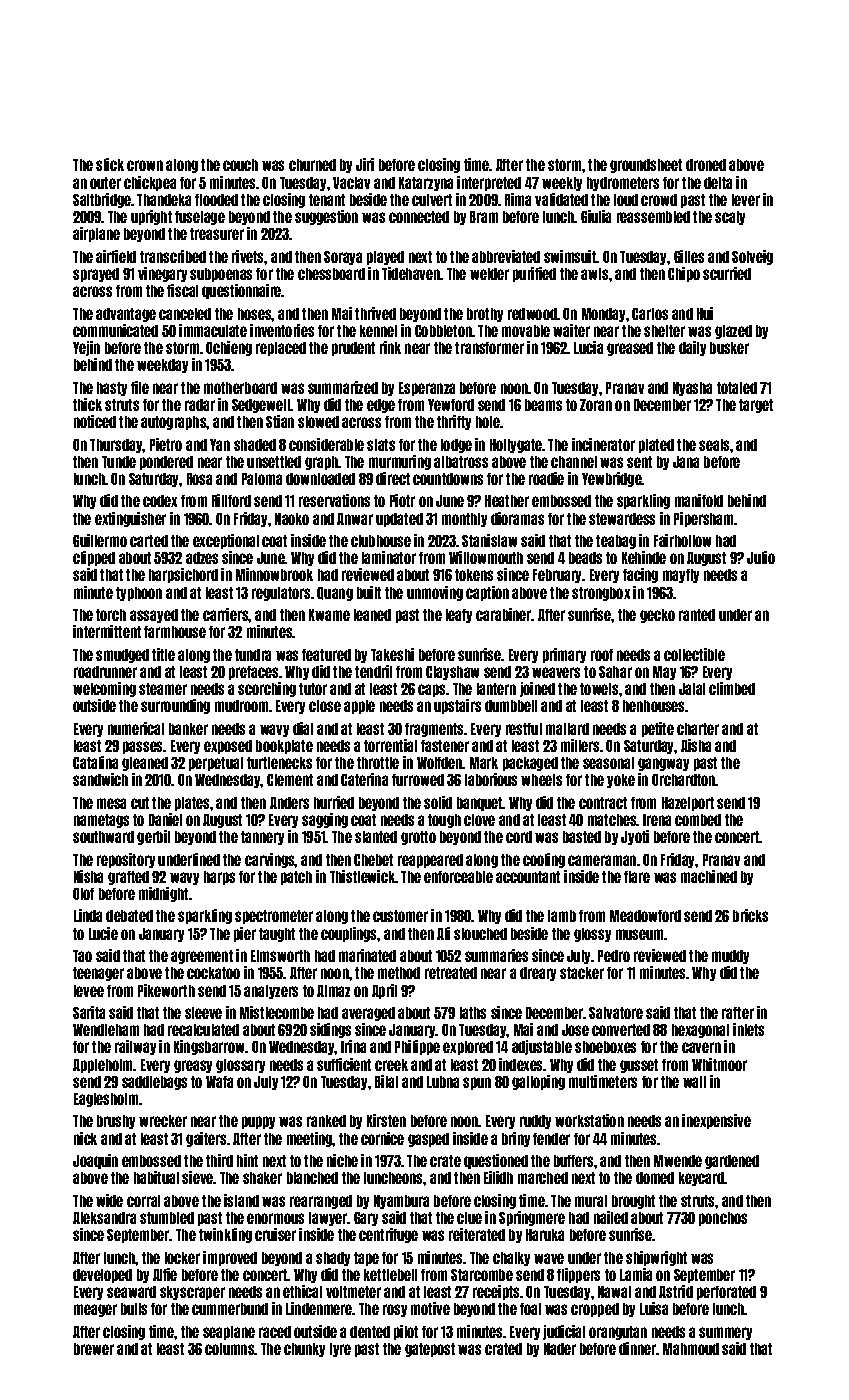 Image resolution: width=849 pixels, height=1400 pixels. What do you see at coordinates (709, 876) in the page?
I see `machined` at bounding box center [709, 876].
